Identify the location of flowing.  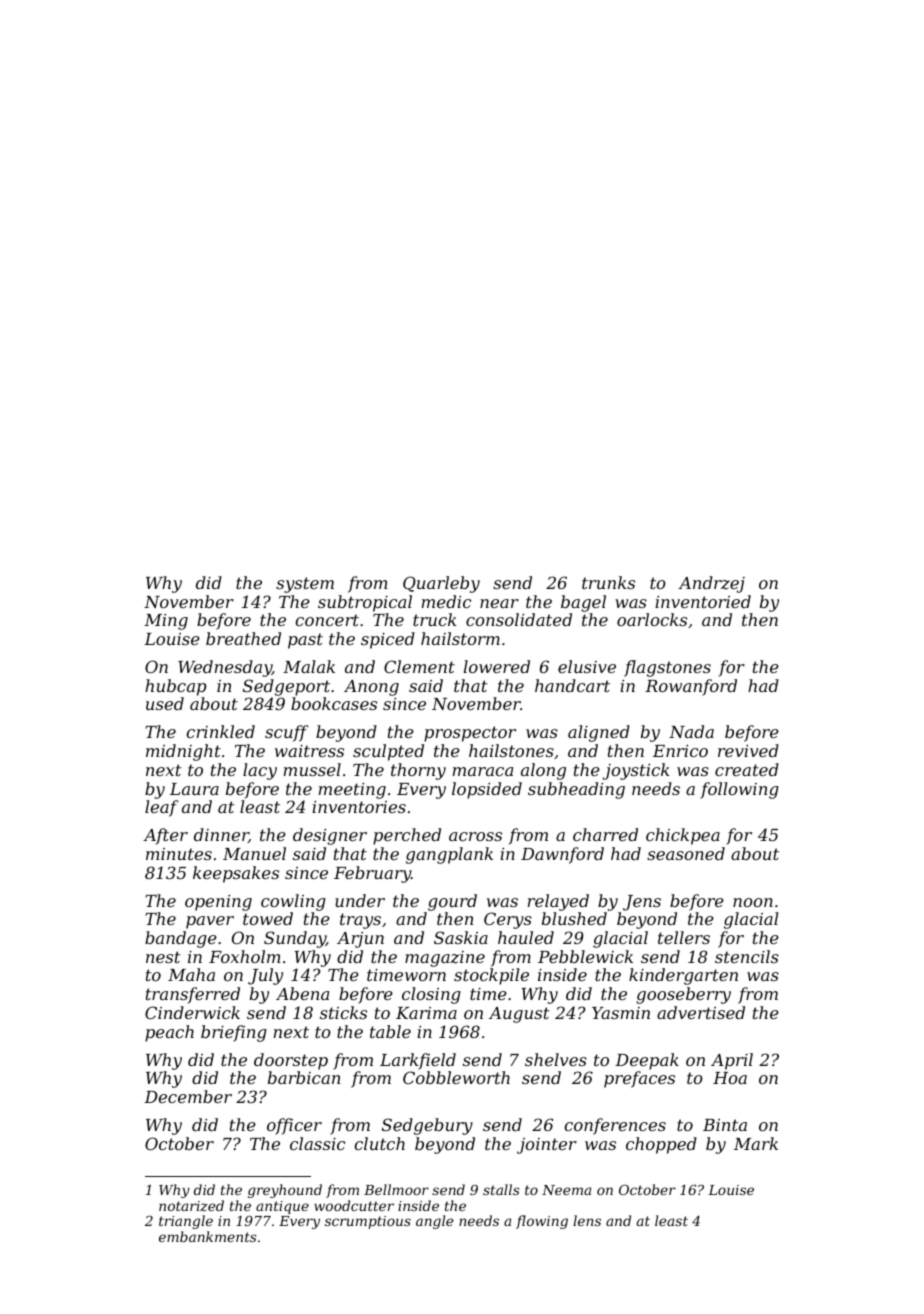
(542, 1222).
